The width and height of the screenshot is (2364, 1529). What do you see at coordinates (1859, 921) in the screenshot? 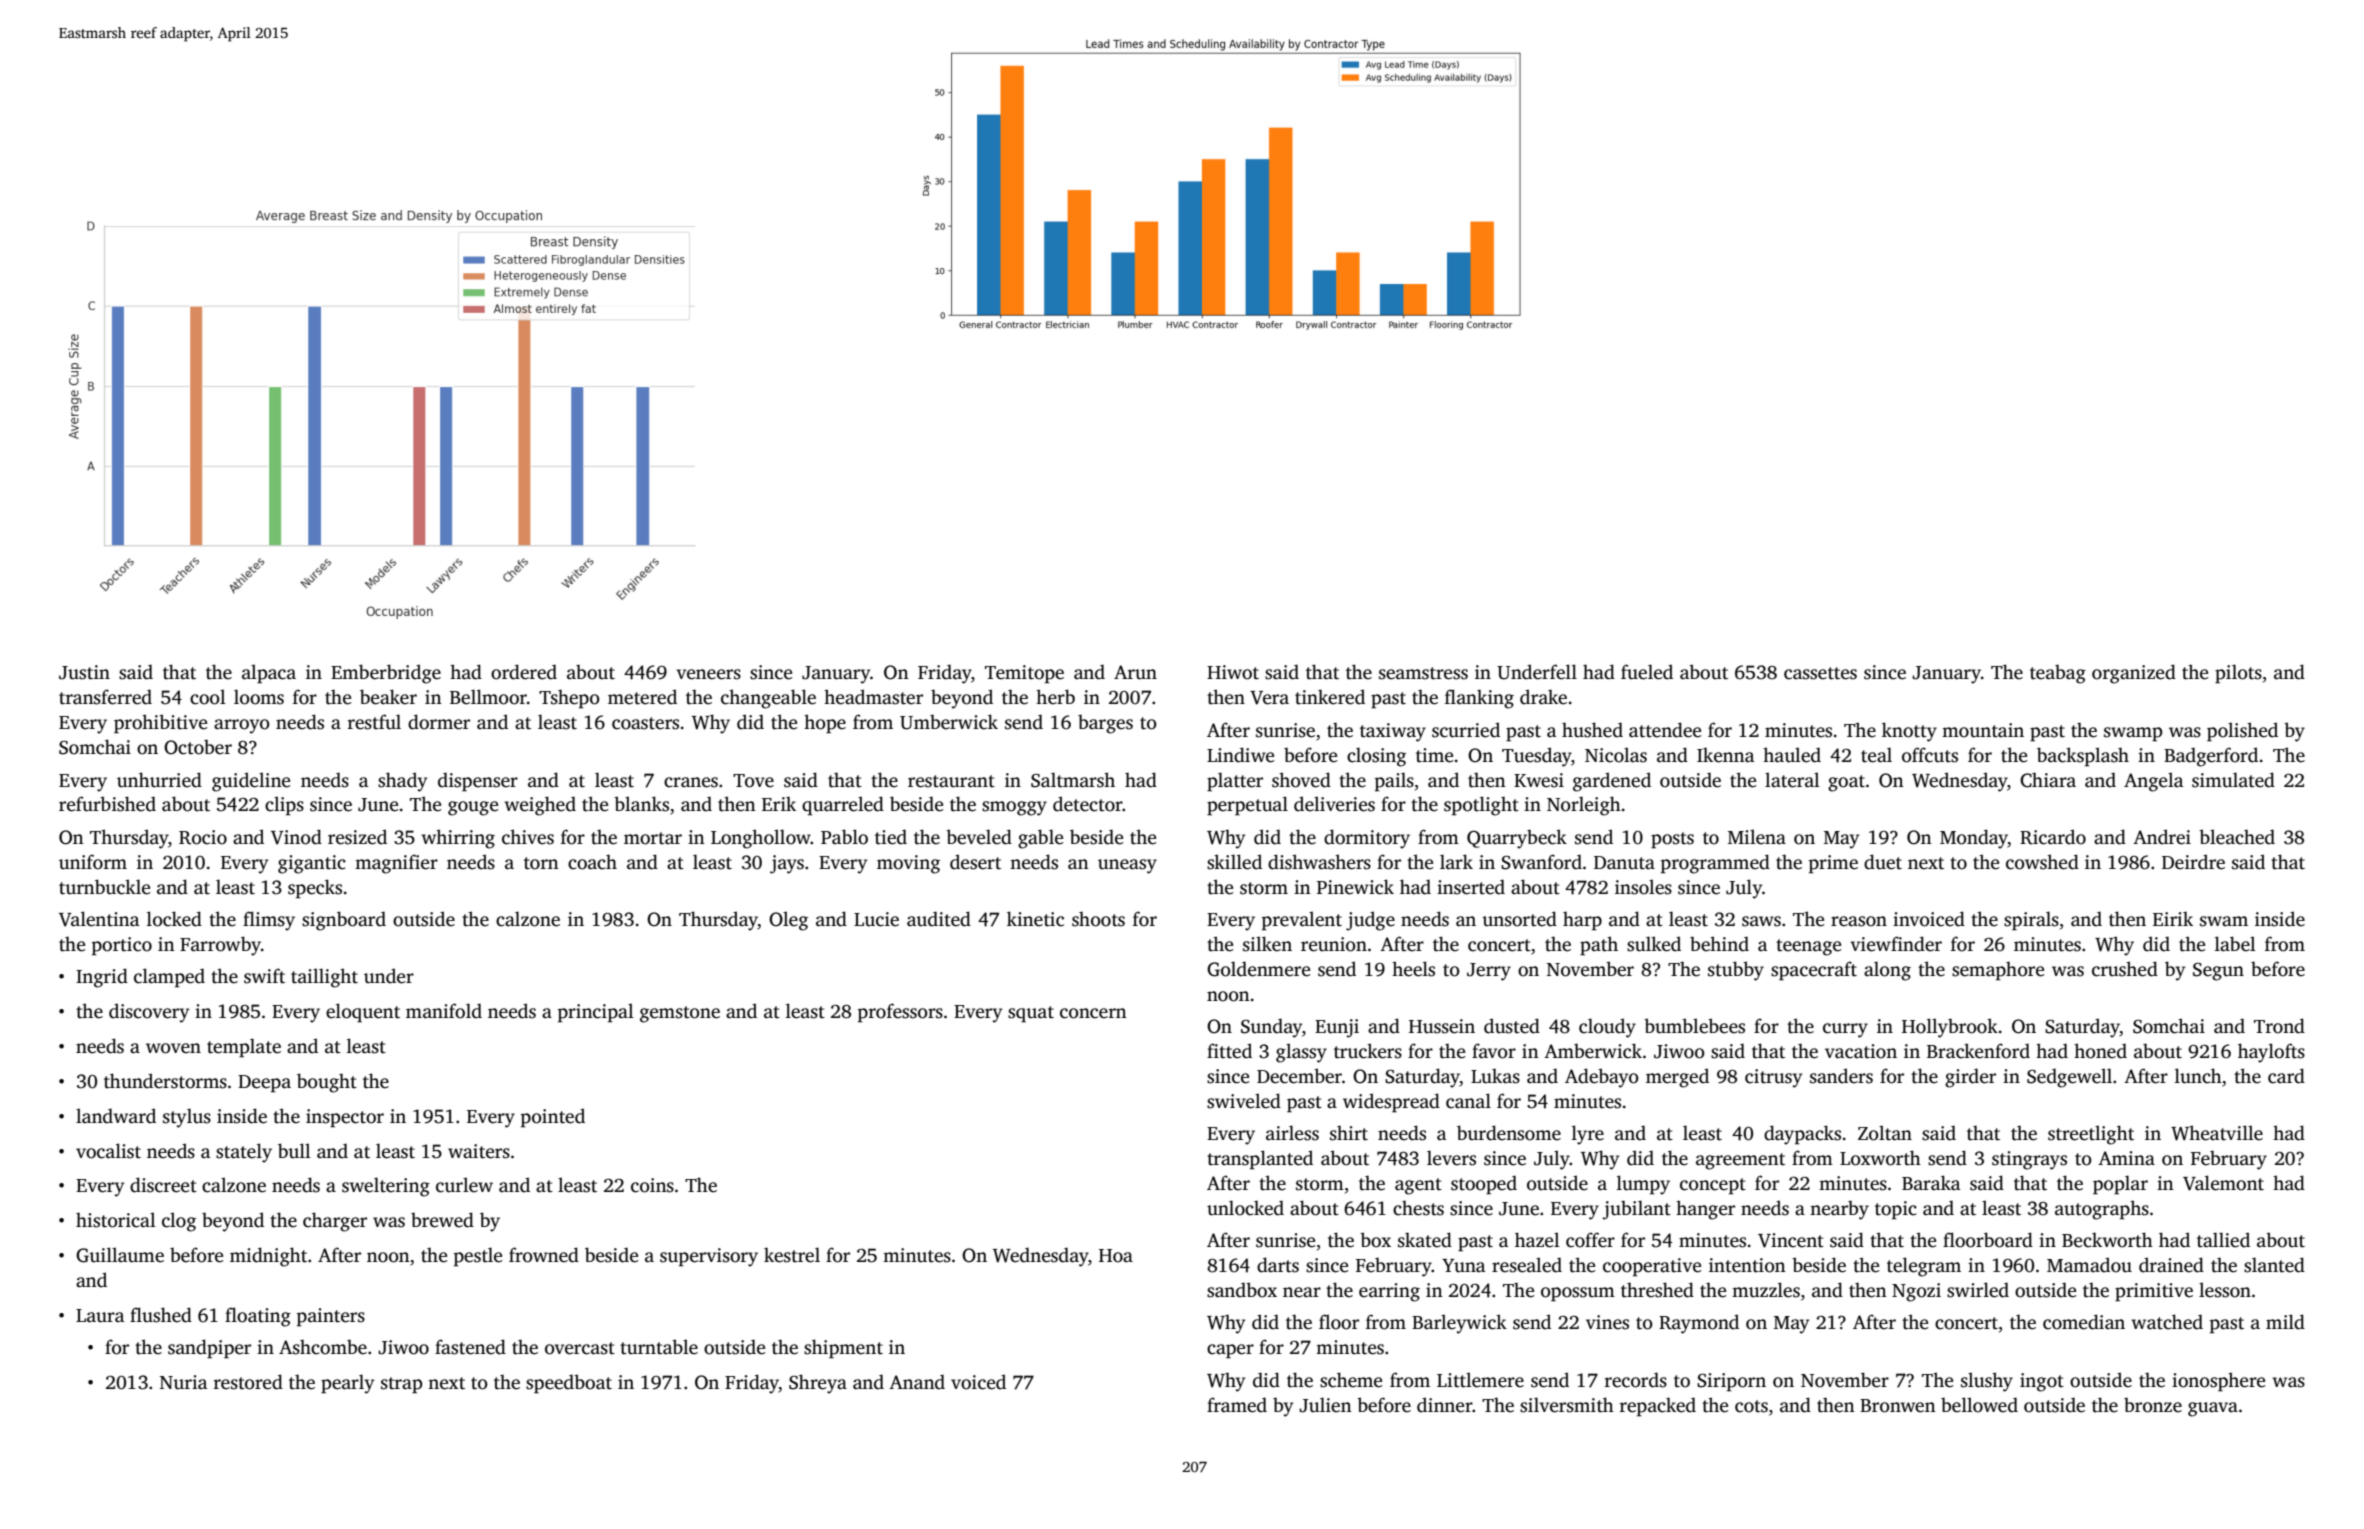
I see `reason` at bounding box center [1859, 921].
